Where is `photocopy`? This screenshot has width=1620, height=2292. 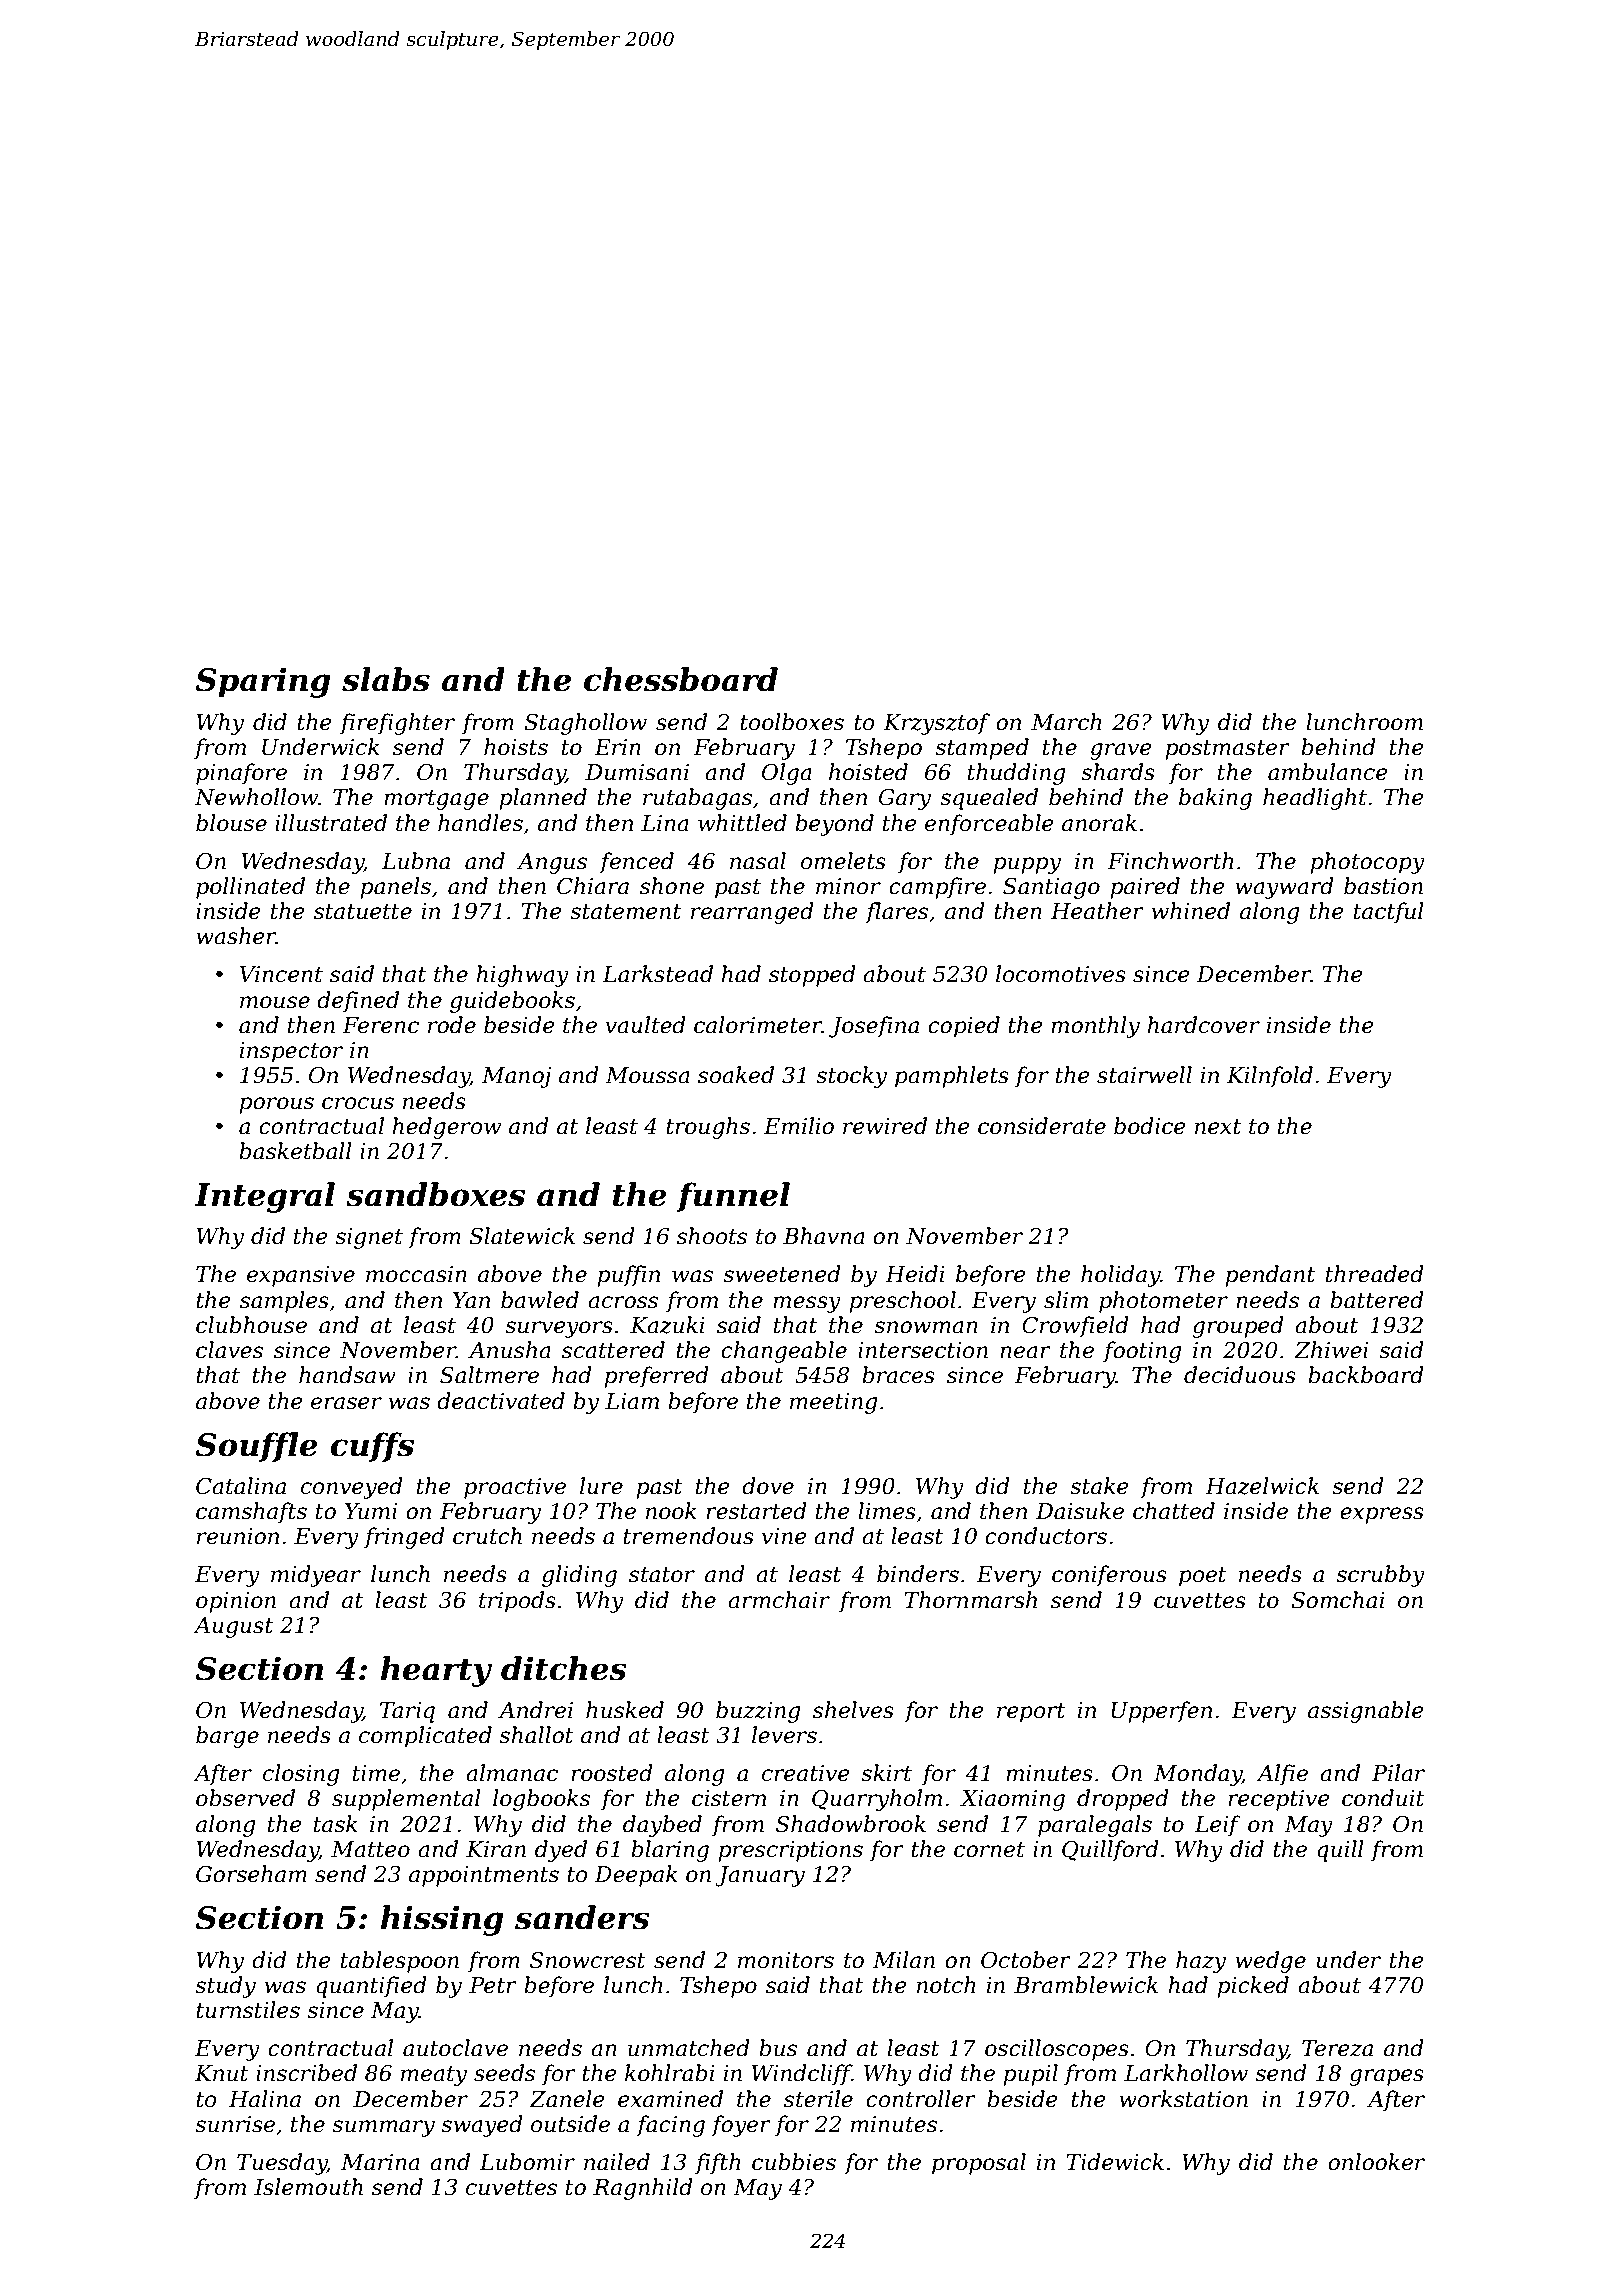
photocopy is located at coordinates (1367, 863).
